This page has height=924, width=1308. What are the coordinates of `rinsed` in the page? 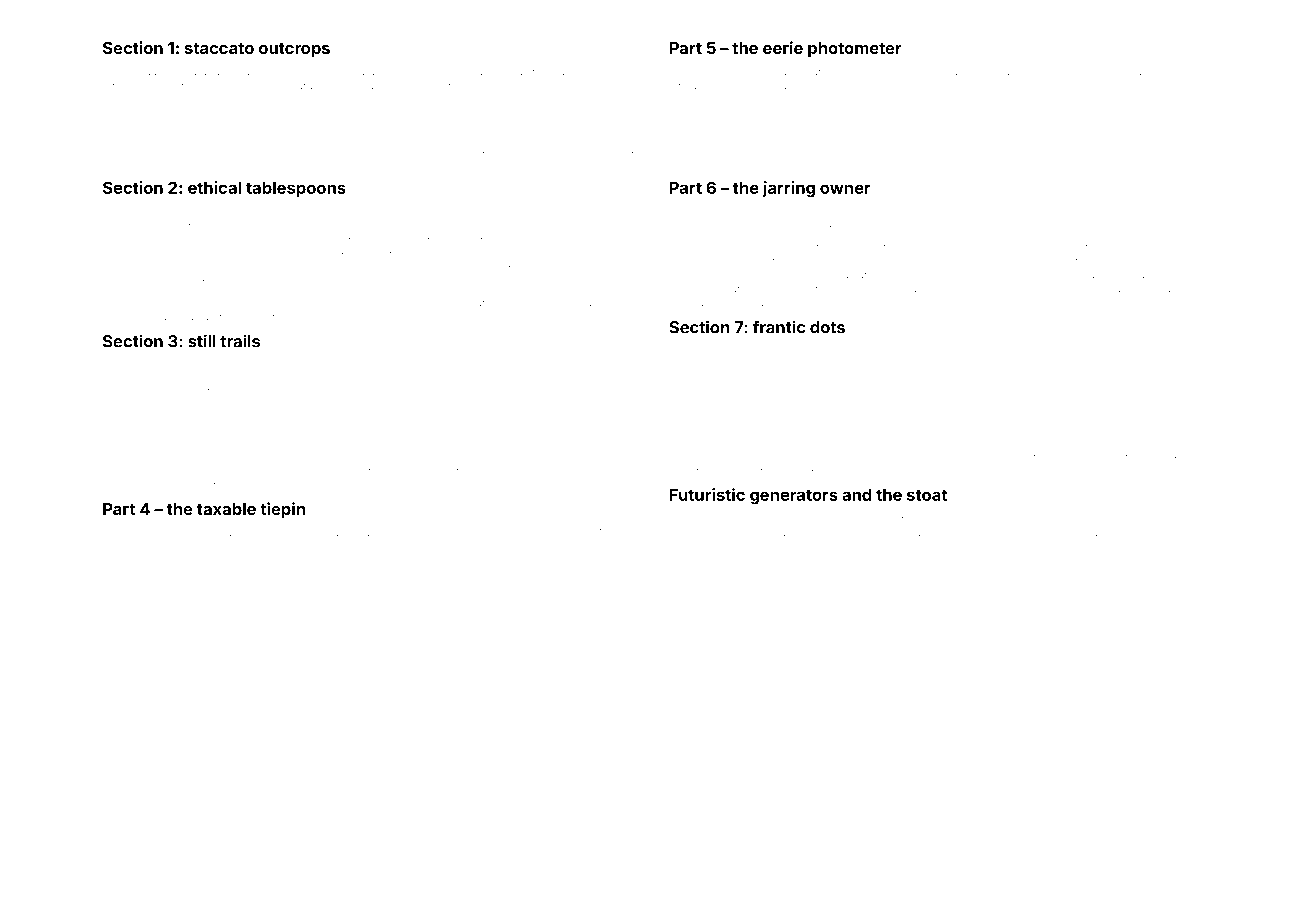 It's located at (118, 379).
